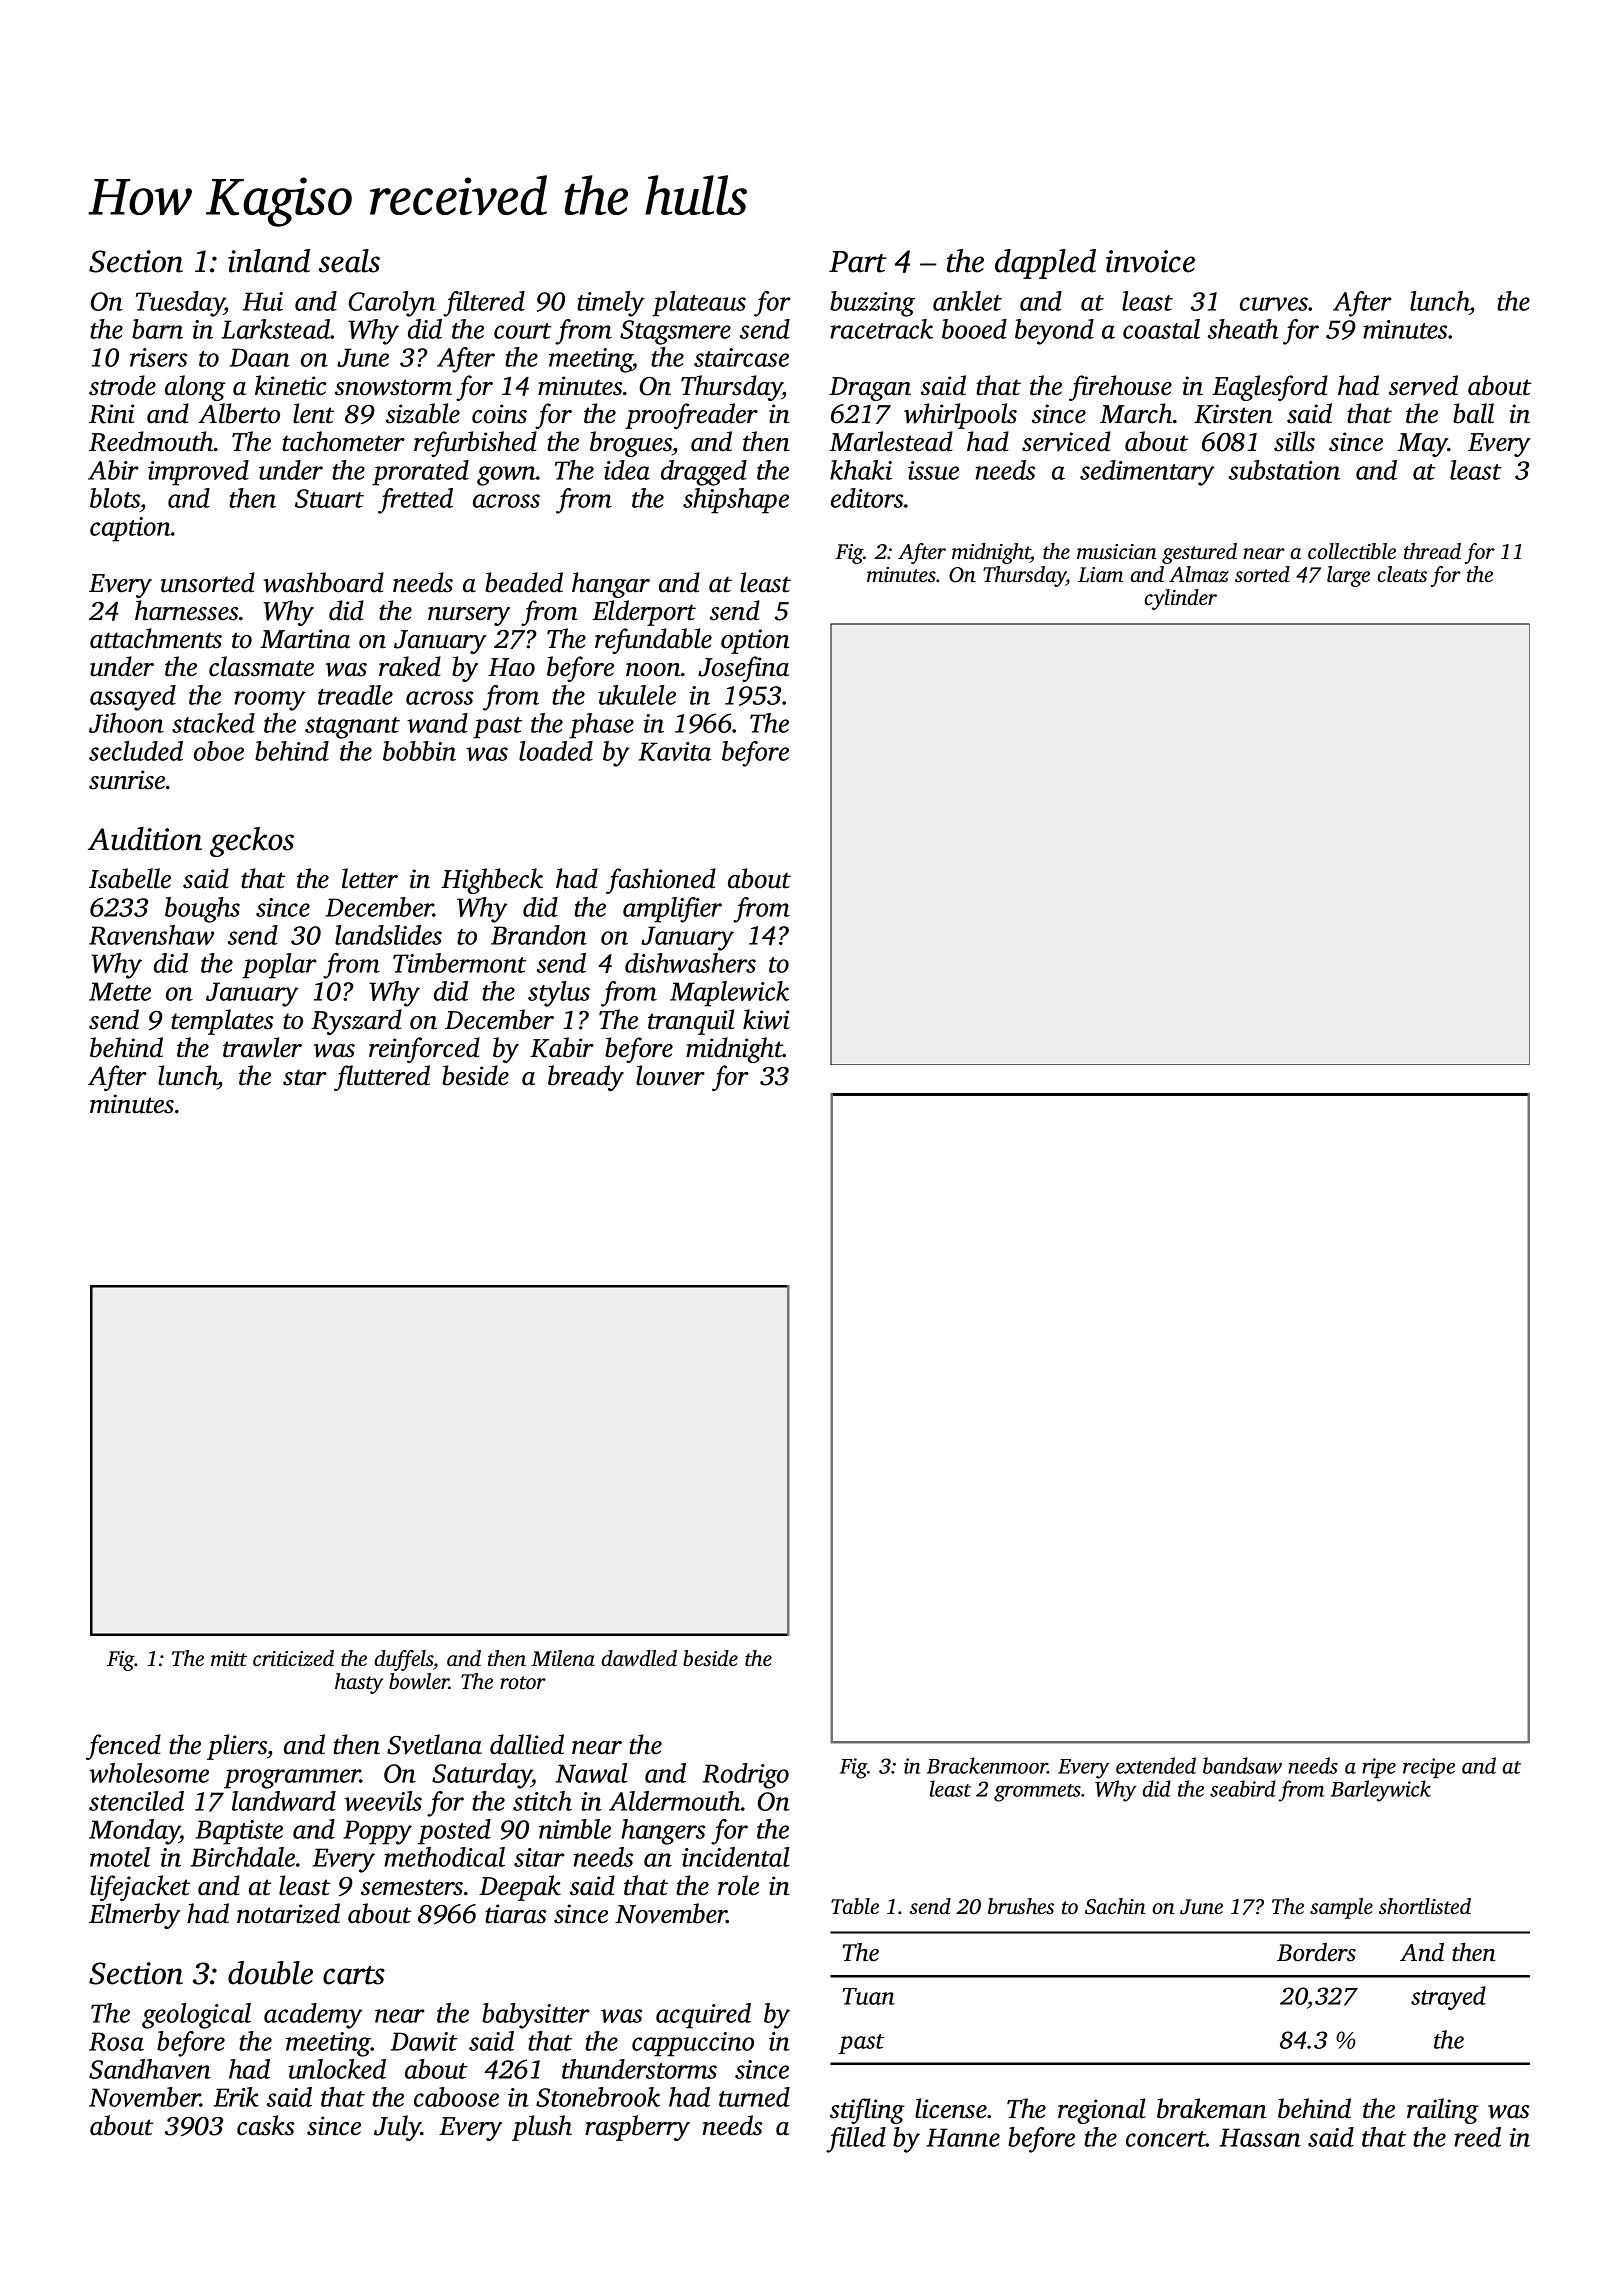  What do you see at coordinates (349, 261) in the screenshot?
I see `seals` at bounding box center [349, 261].
